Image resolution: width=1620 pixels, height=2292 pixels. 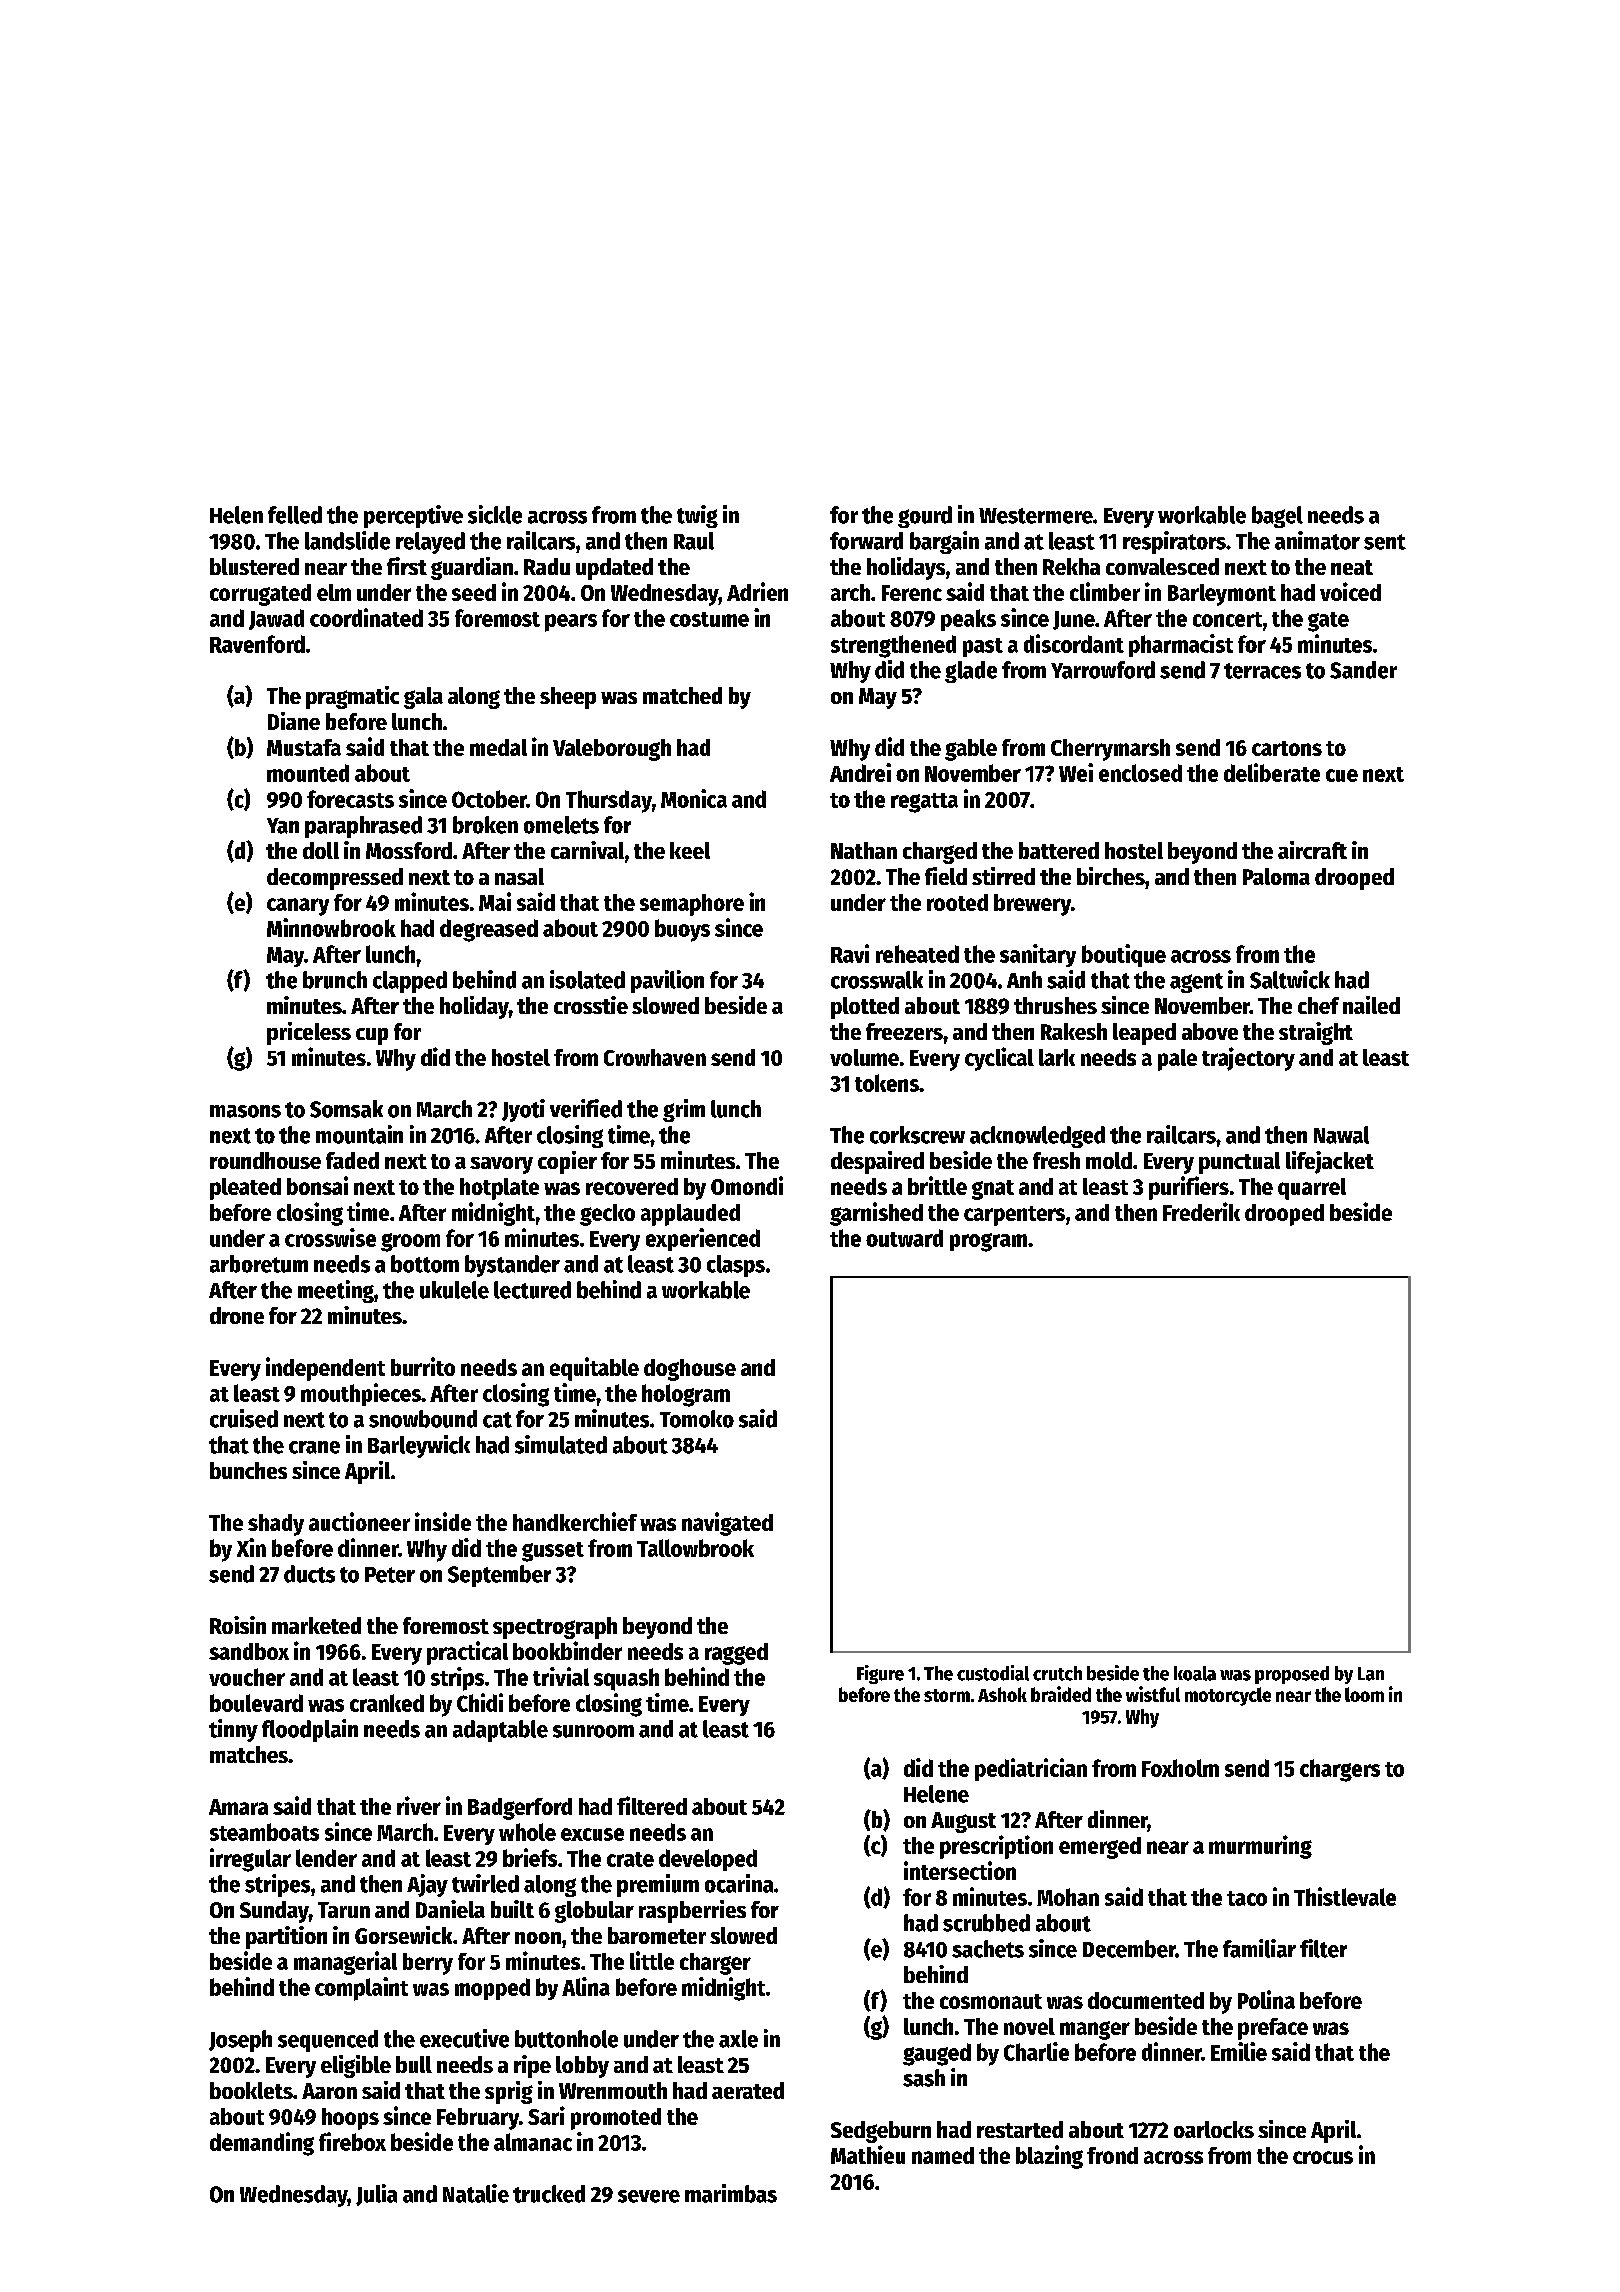 What do you see at coordinates (245, 1189) in the page?
I see `pleated` at bounding box center [245, 1189].
